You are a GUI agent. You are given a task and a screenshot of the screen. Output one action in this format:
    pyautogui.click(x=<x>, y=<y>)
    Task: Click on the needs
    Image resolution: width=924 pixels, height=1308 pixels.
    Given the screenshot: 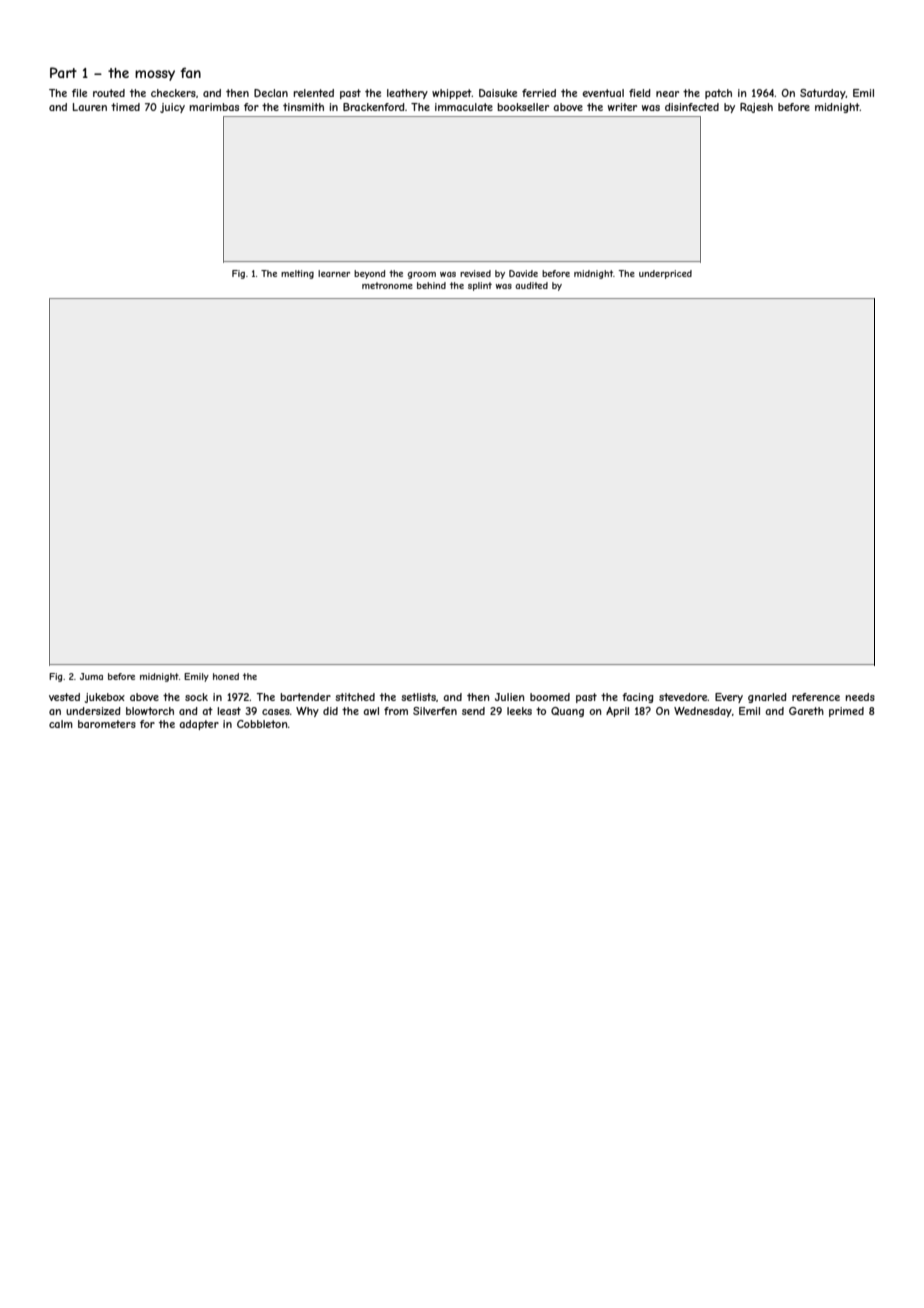 What is the action you would take?
    pyautogui.click(x=860, y=697)
